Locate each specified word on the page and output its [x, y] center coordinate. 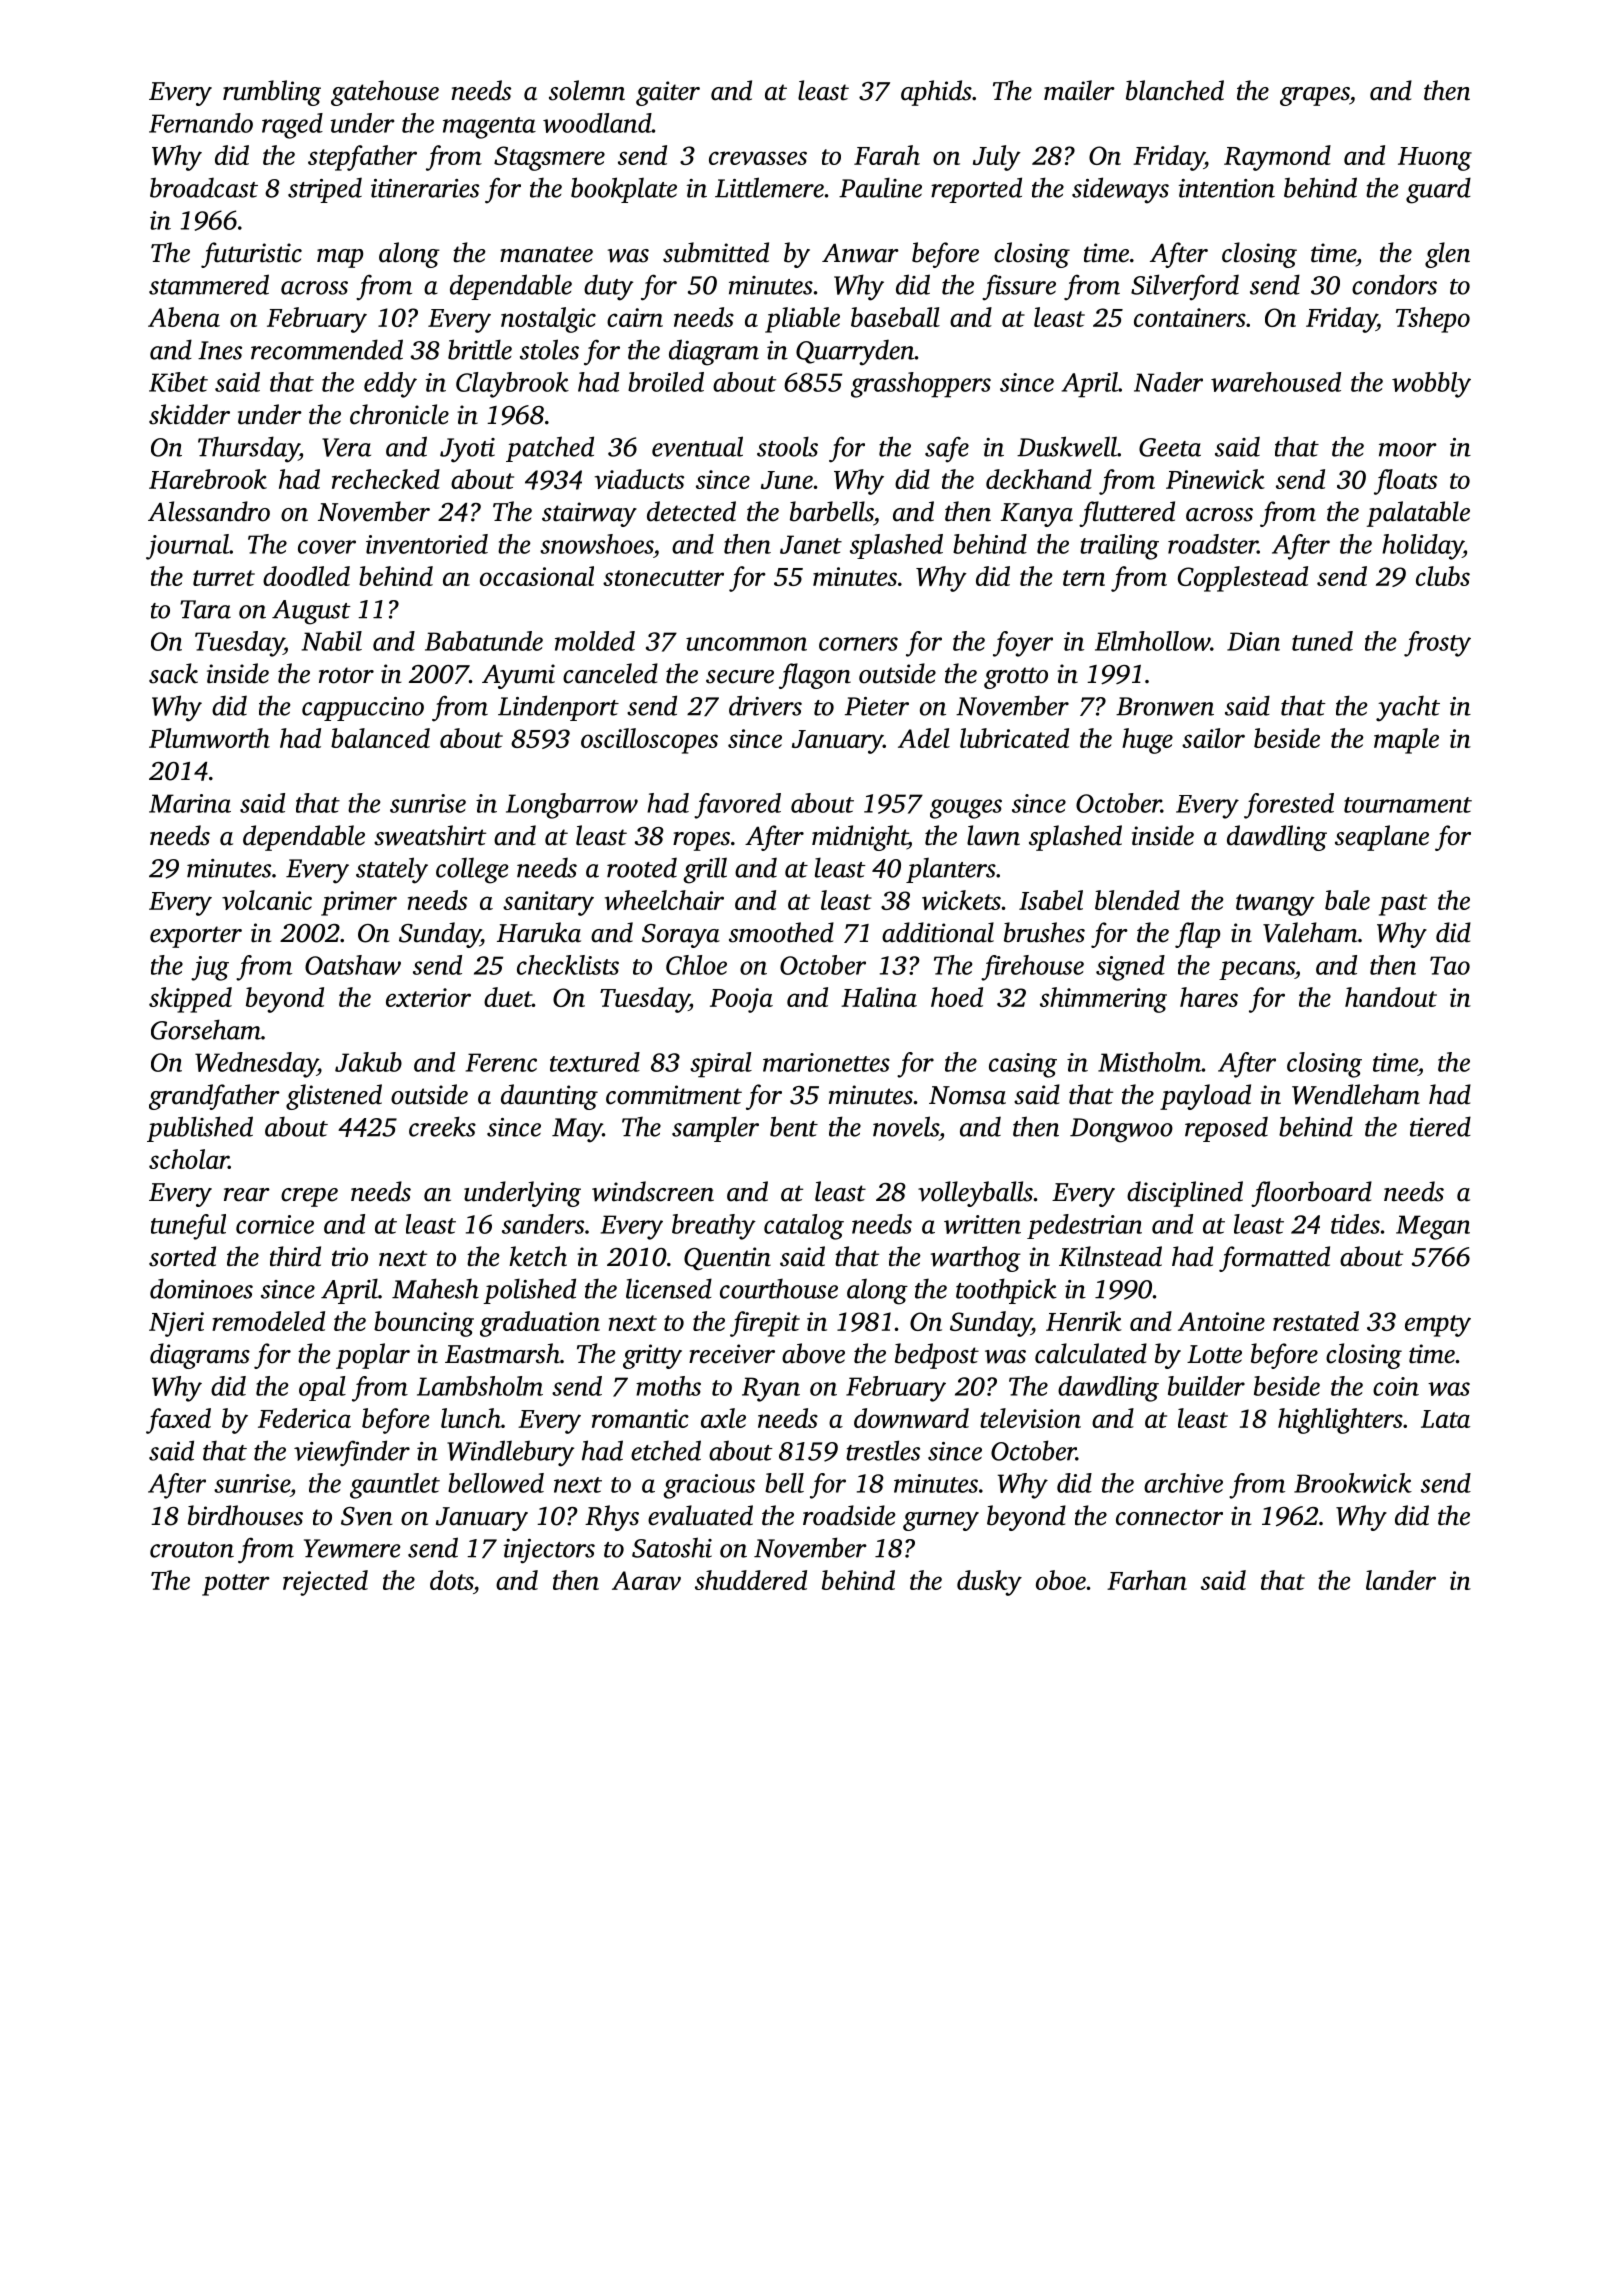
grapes [1315, 96]
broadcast [204, 187]
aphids [936, 93]
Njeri [176, 1324]
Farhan [1147, 1580]
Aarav [646, 1580]
